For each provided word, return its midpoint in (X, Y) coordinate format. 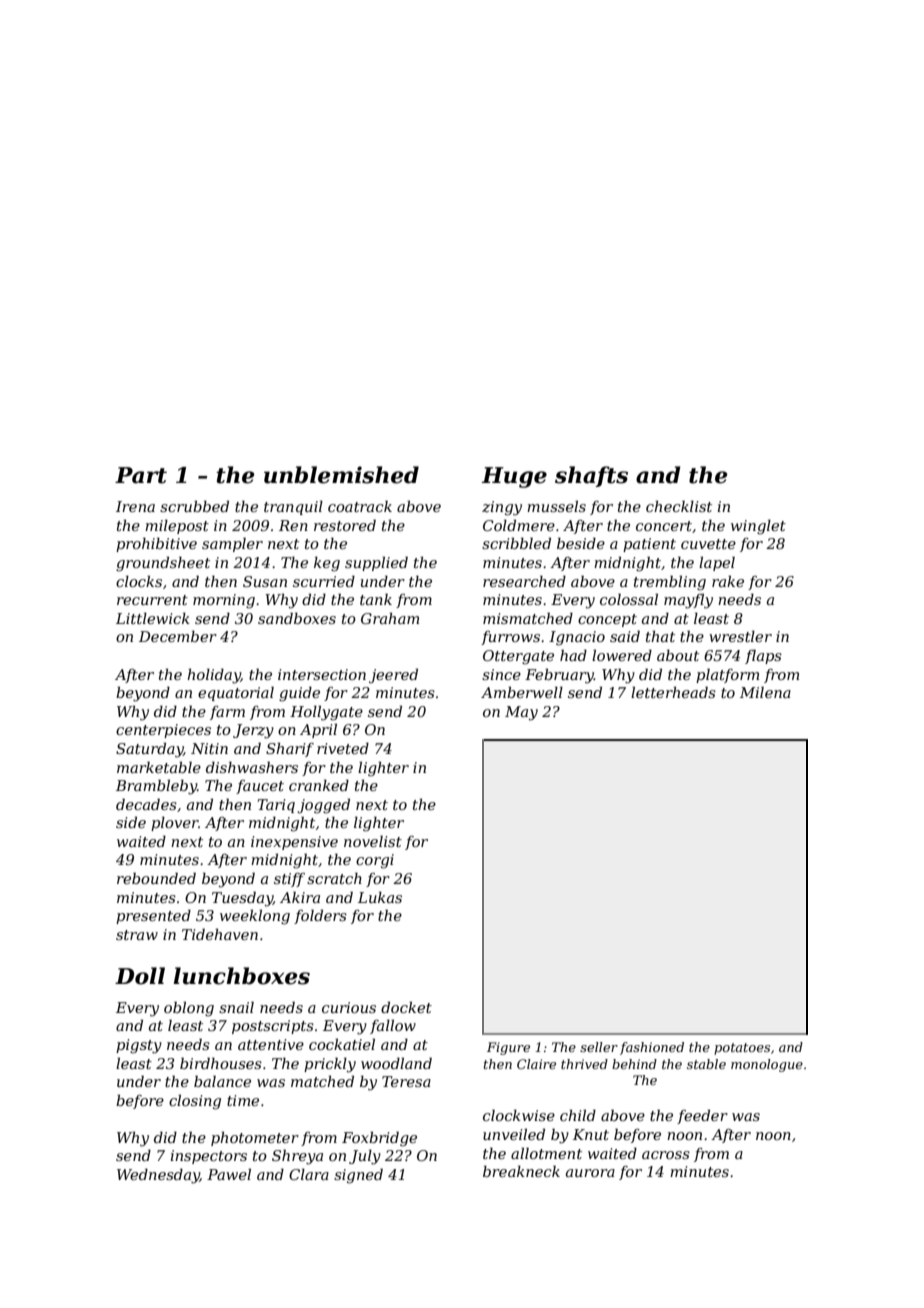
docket (406, 1007)
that (660, 636)
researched (524, 581)
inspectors (208, 1157)
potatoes (742, 1049)
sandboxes (297, 618)
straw (137, 935)
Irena (135, 506)
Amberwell (522, 692)
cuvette (708, 544)
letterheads (673, 692)
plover (175, 824)
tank (376, 599)
